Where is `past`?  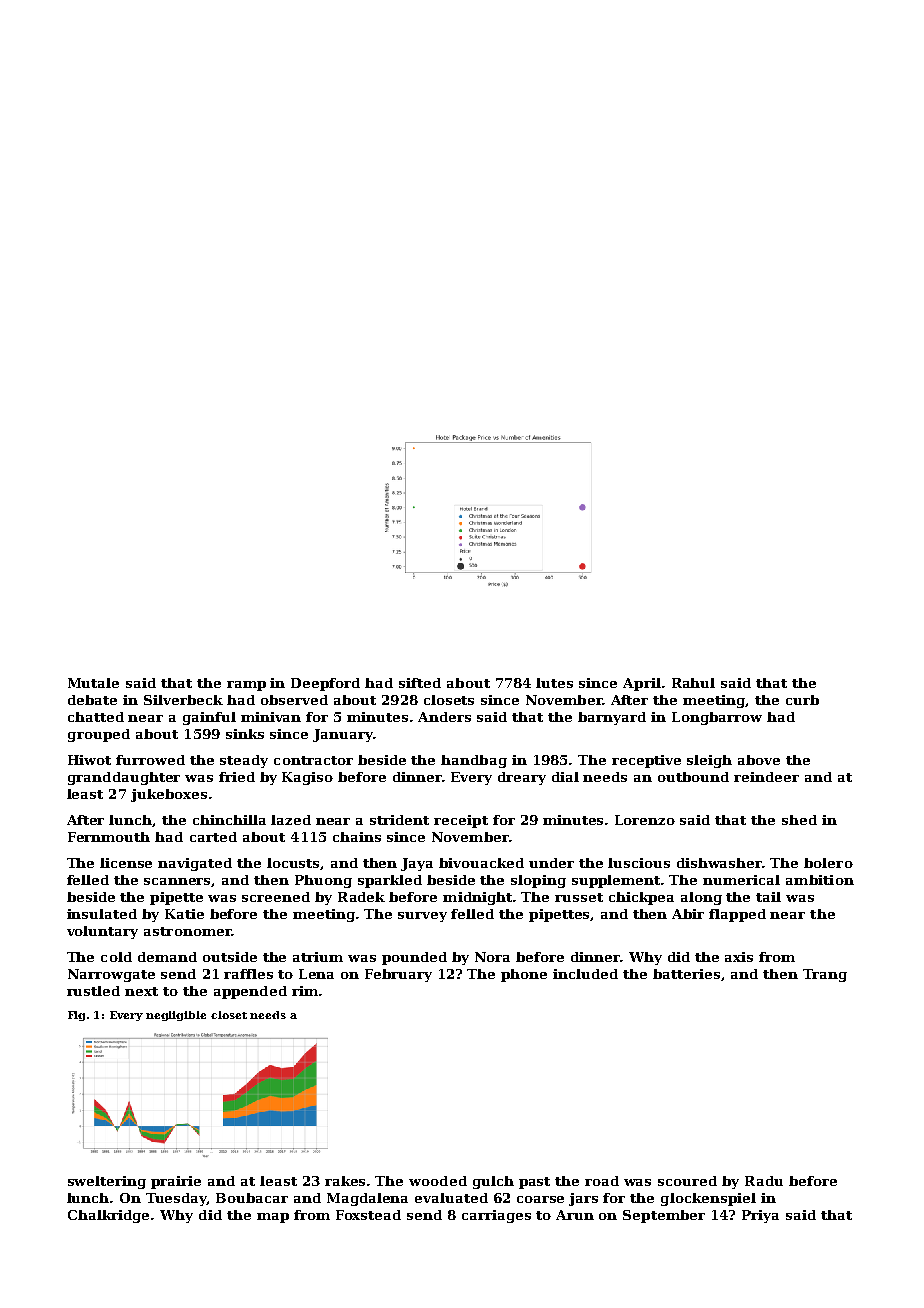
past is located at coordinates (534, 1183).
